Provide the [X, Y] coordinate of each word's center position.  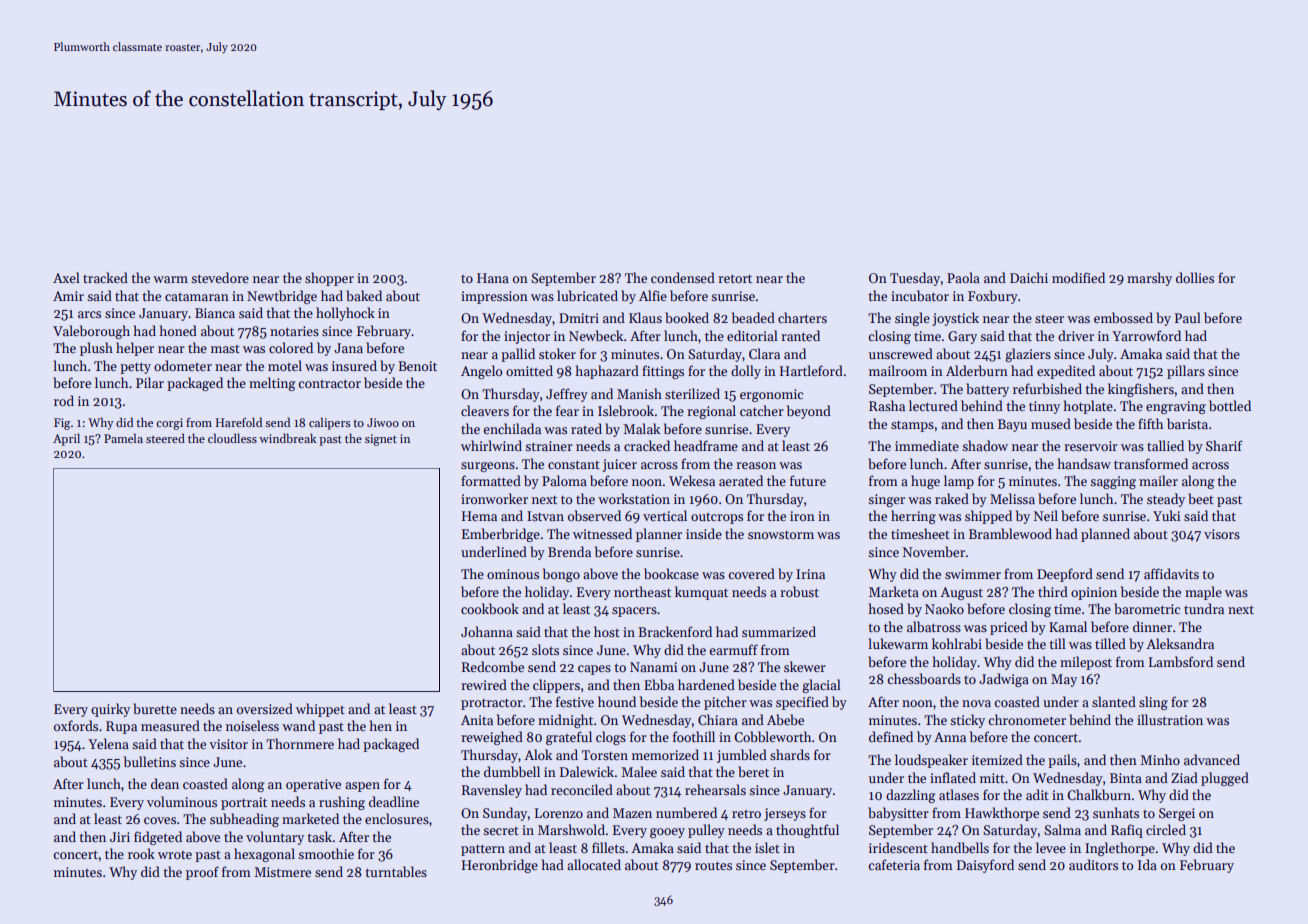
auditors [1093, 864]
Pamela [123, 438]
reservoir [1091, 446]
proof [202, 873]
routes [713, 865]
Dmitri [579, 318]
